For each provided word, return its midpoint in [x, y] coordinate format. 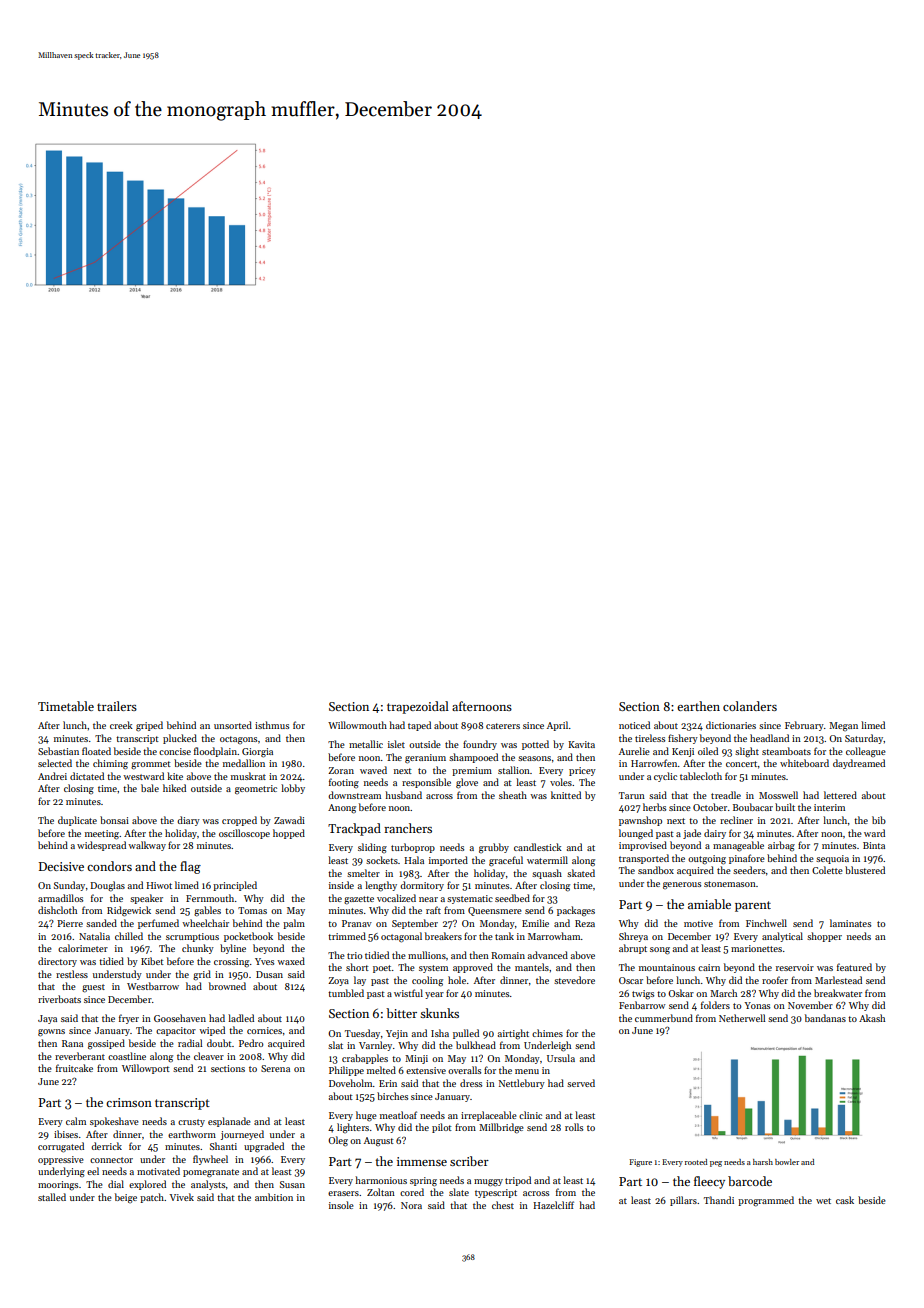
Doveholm [351, 1083]
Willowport [146, 1069]
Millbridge [501, 1128]
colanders [750, 706]
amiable [709, 904]
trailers [117, 706]
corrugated [61, 1147]
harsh [763, 1162]
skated [581, 873]
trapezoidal [418, 707]
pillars [683, 1201]
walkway [147, 846]
